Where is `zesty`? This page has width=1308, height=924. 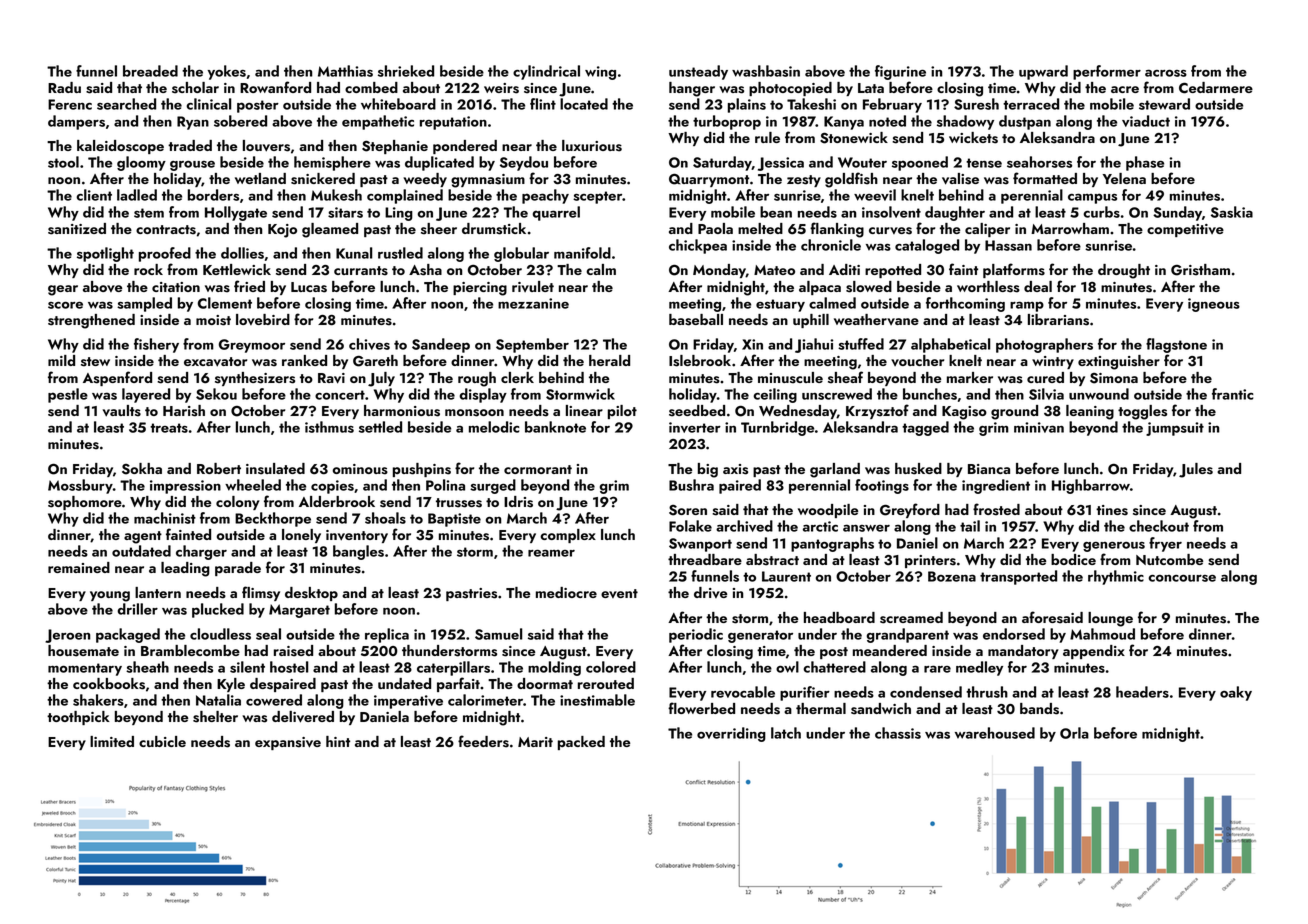 zesty is located at coordinates (804, 181).
